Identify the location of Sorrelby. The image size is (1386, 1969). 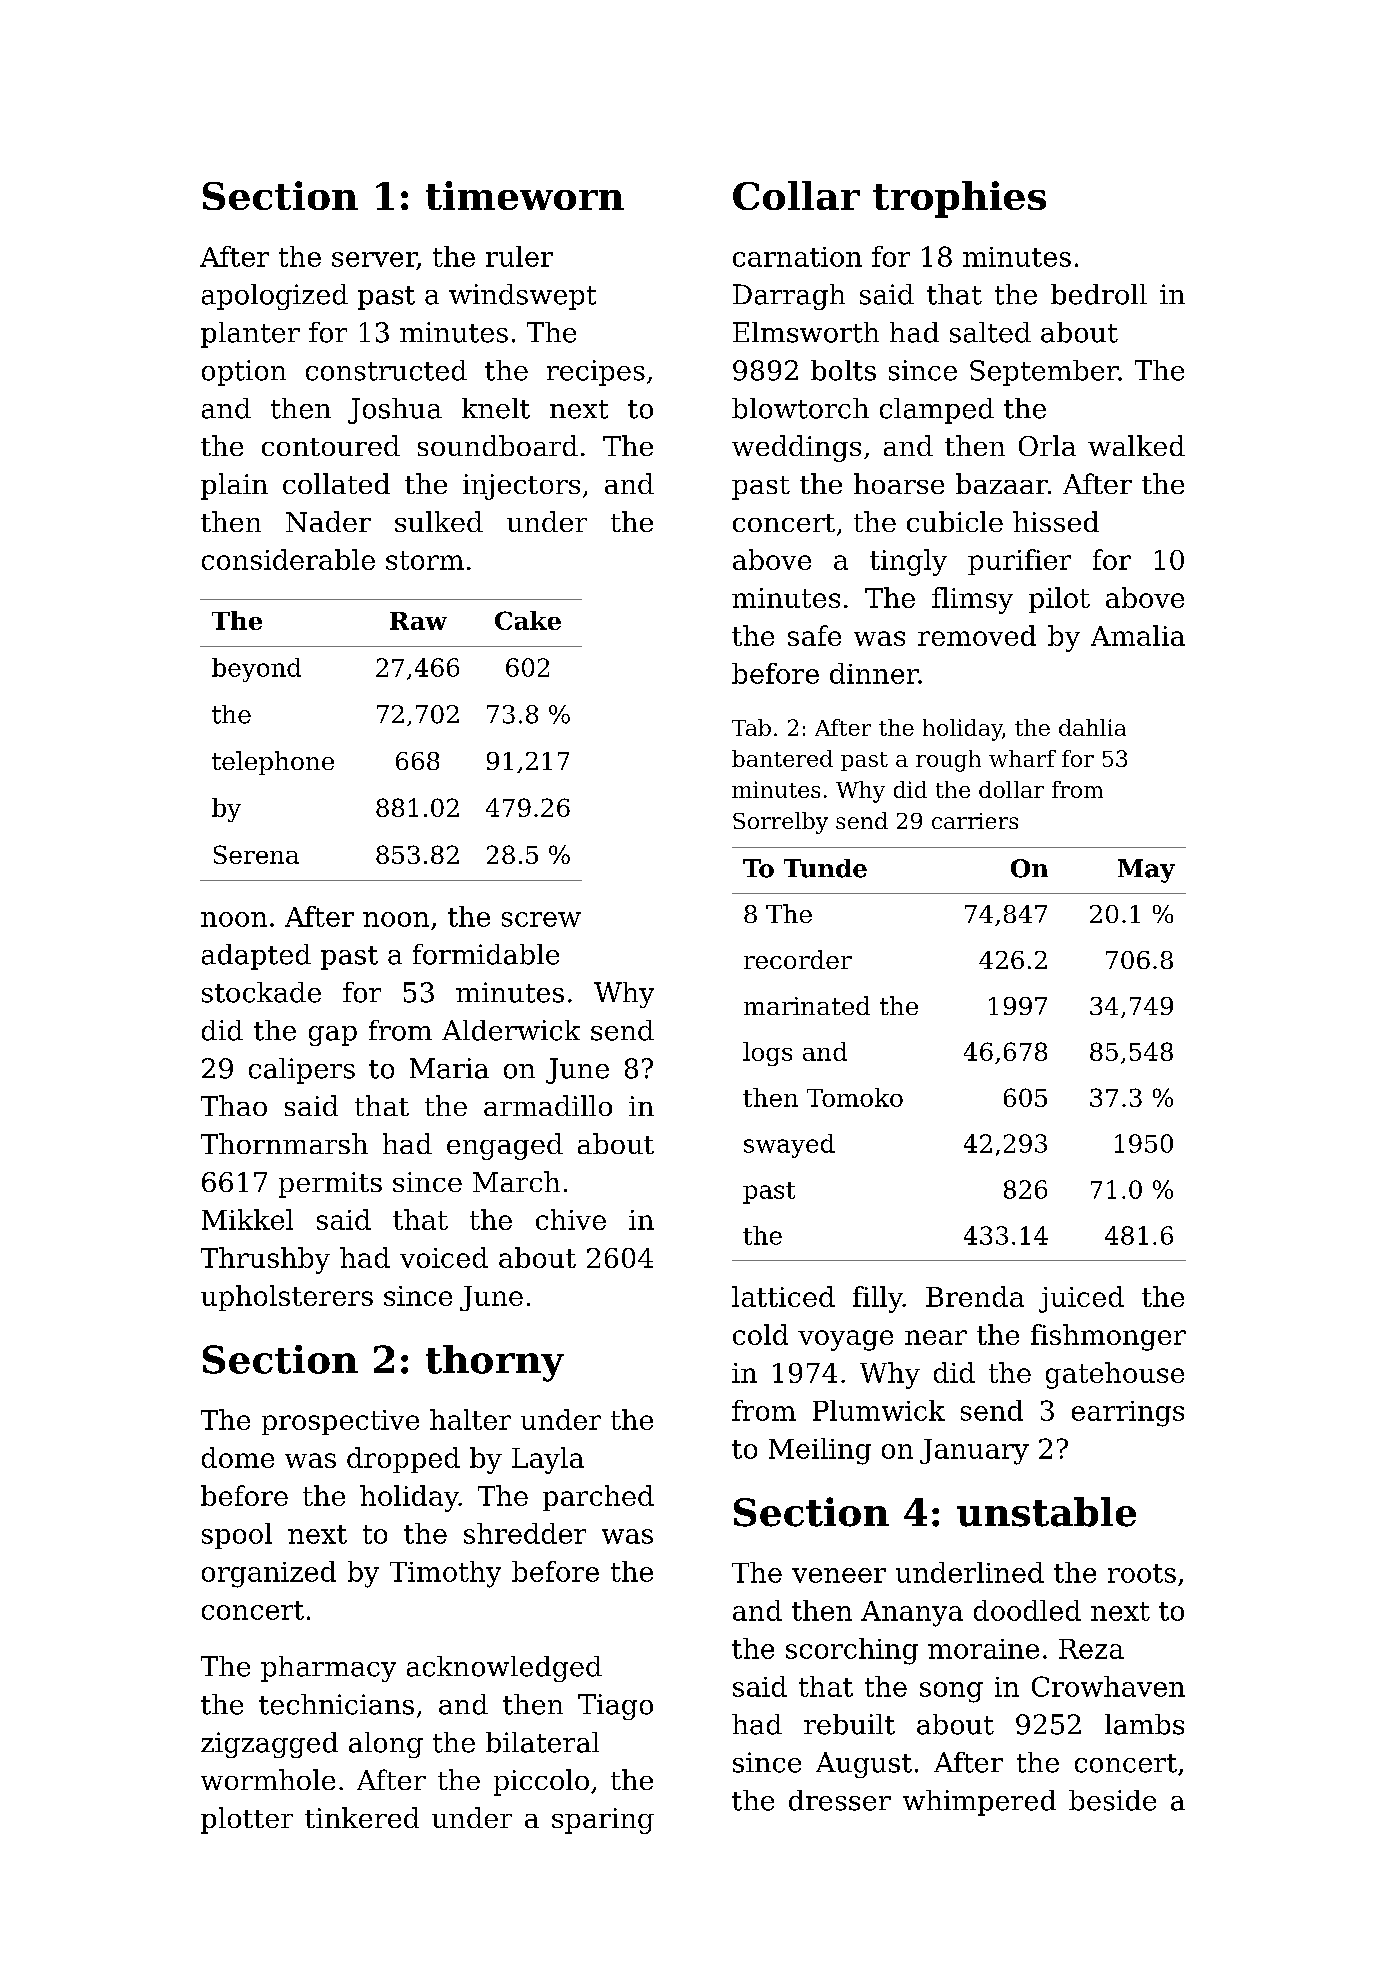
(780, 823).
